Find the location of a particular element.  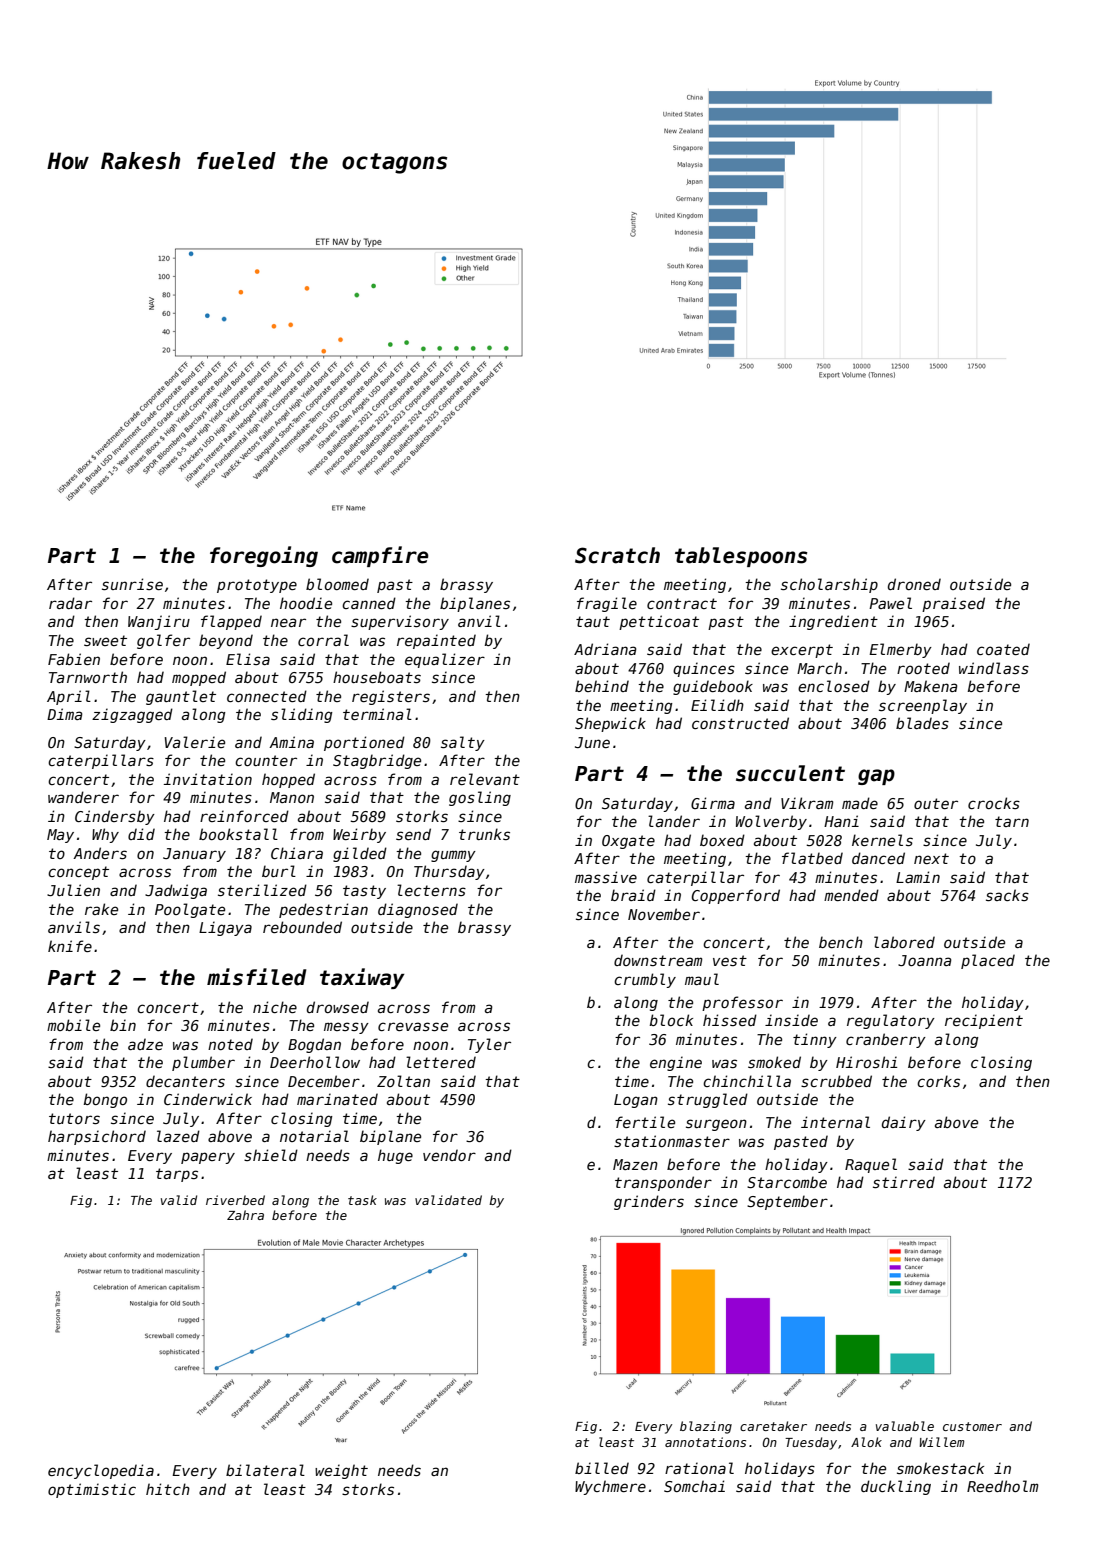

blades is located at coordinates (922, 723).
